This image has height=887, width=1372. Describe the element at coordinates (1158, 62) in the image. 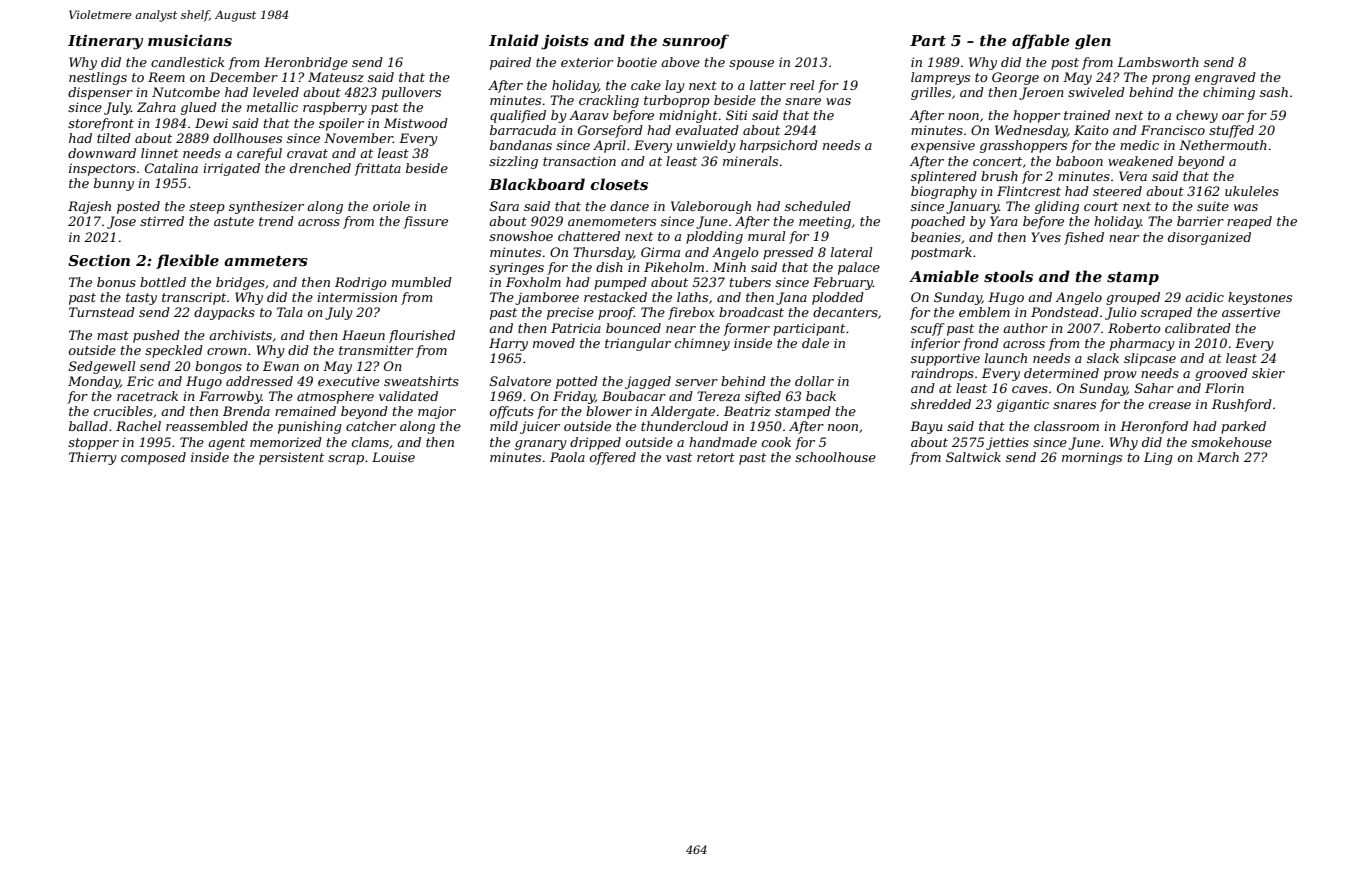

I see `Lambsworth` at that location.
